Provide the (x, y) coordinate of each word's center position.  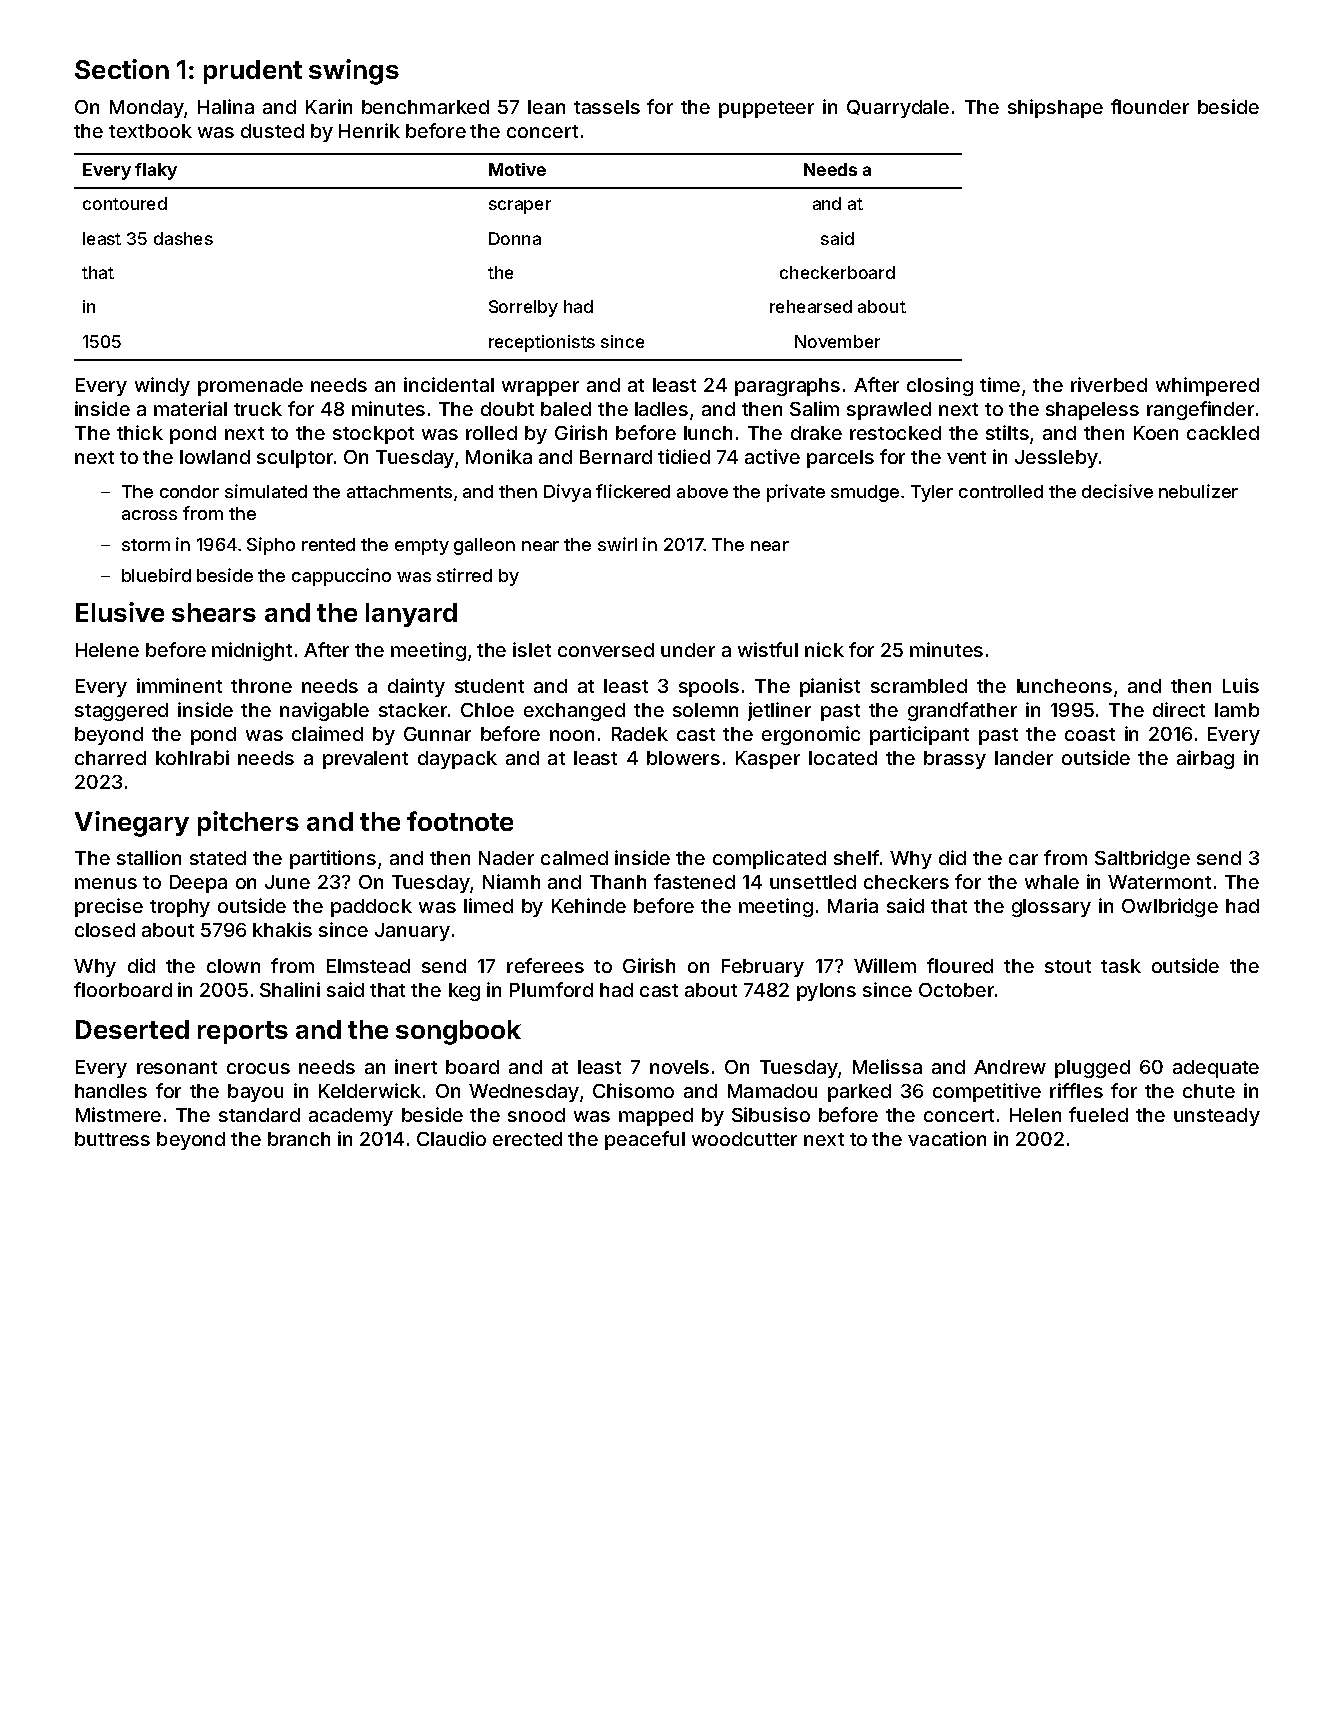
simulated (266, 491)
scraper (520, 207)
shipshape (1055, 108)
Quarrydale (898, 109)
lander (1024, 758)
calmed (574, 858)
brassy (955, 760)
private (796, 493)
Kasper (768, 760)
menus (106, 883)
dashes (183, 238)
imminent (179, 685)
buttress (112, 1139)
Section (122, 69)
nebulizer (1198, 491)
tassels (607, 107)
